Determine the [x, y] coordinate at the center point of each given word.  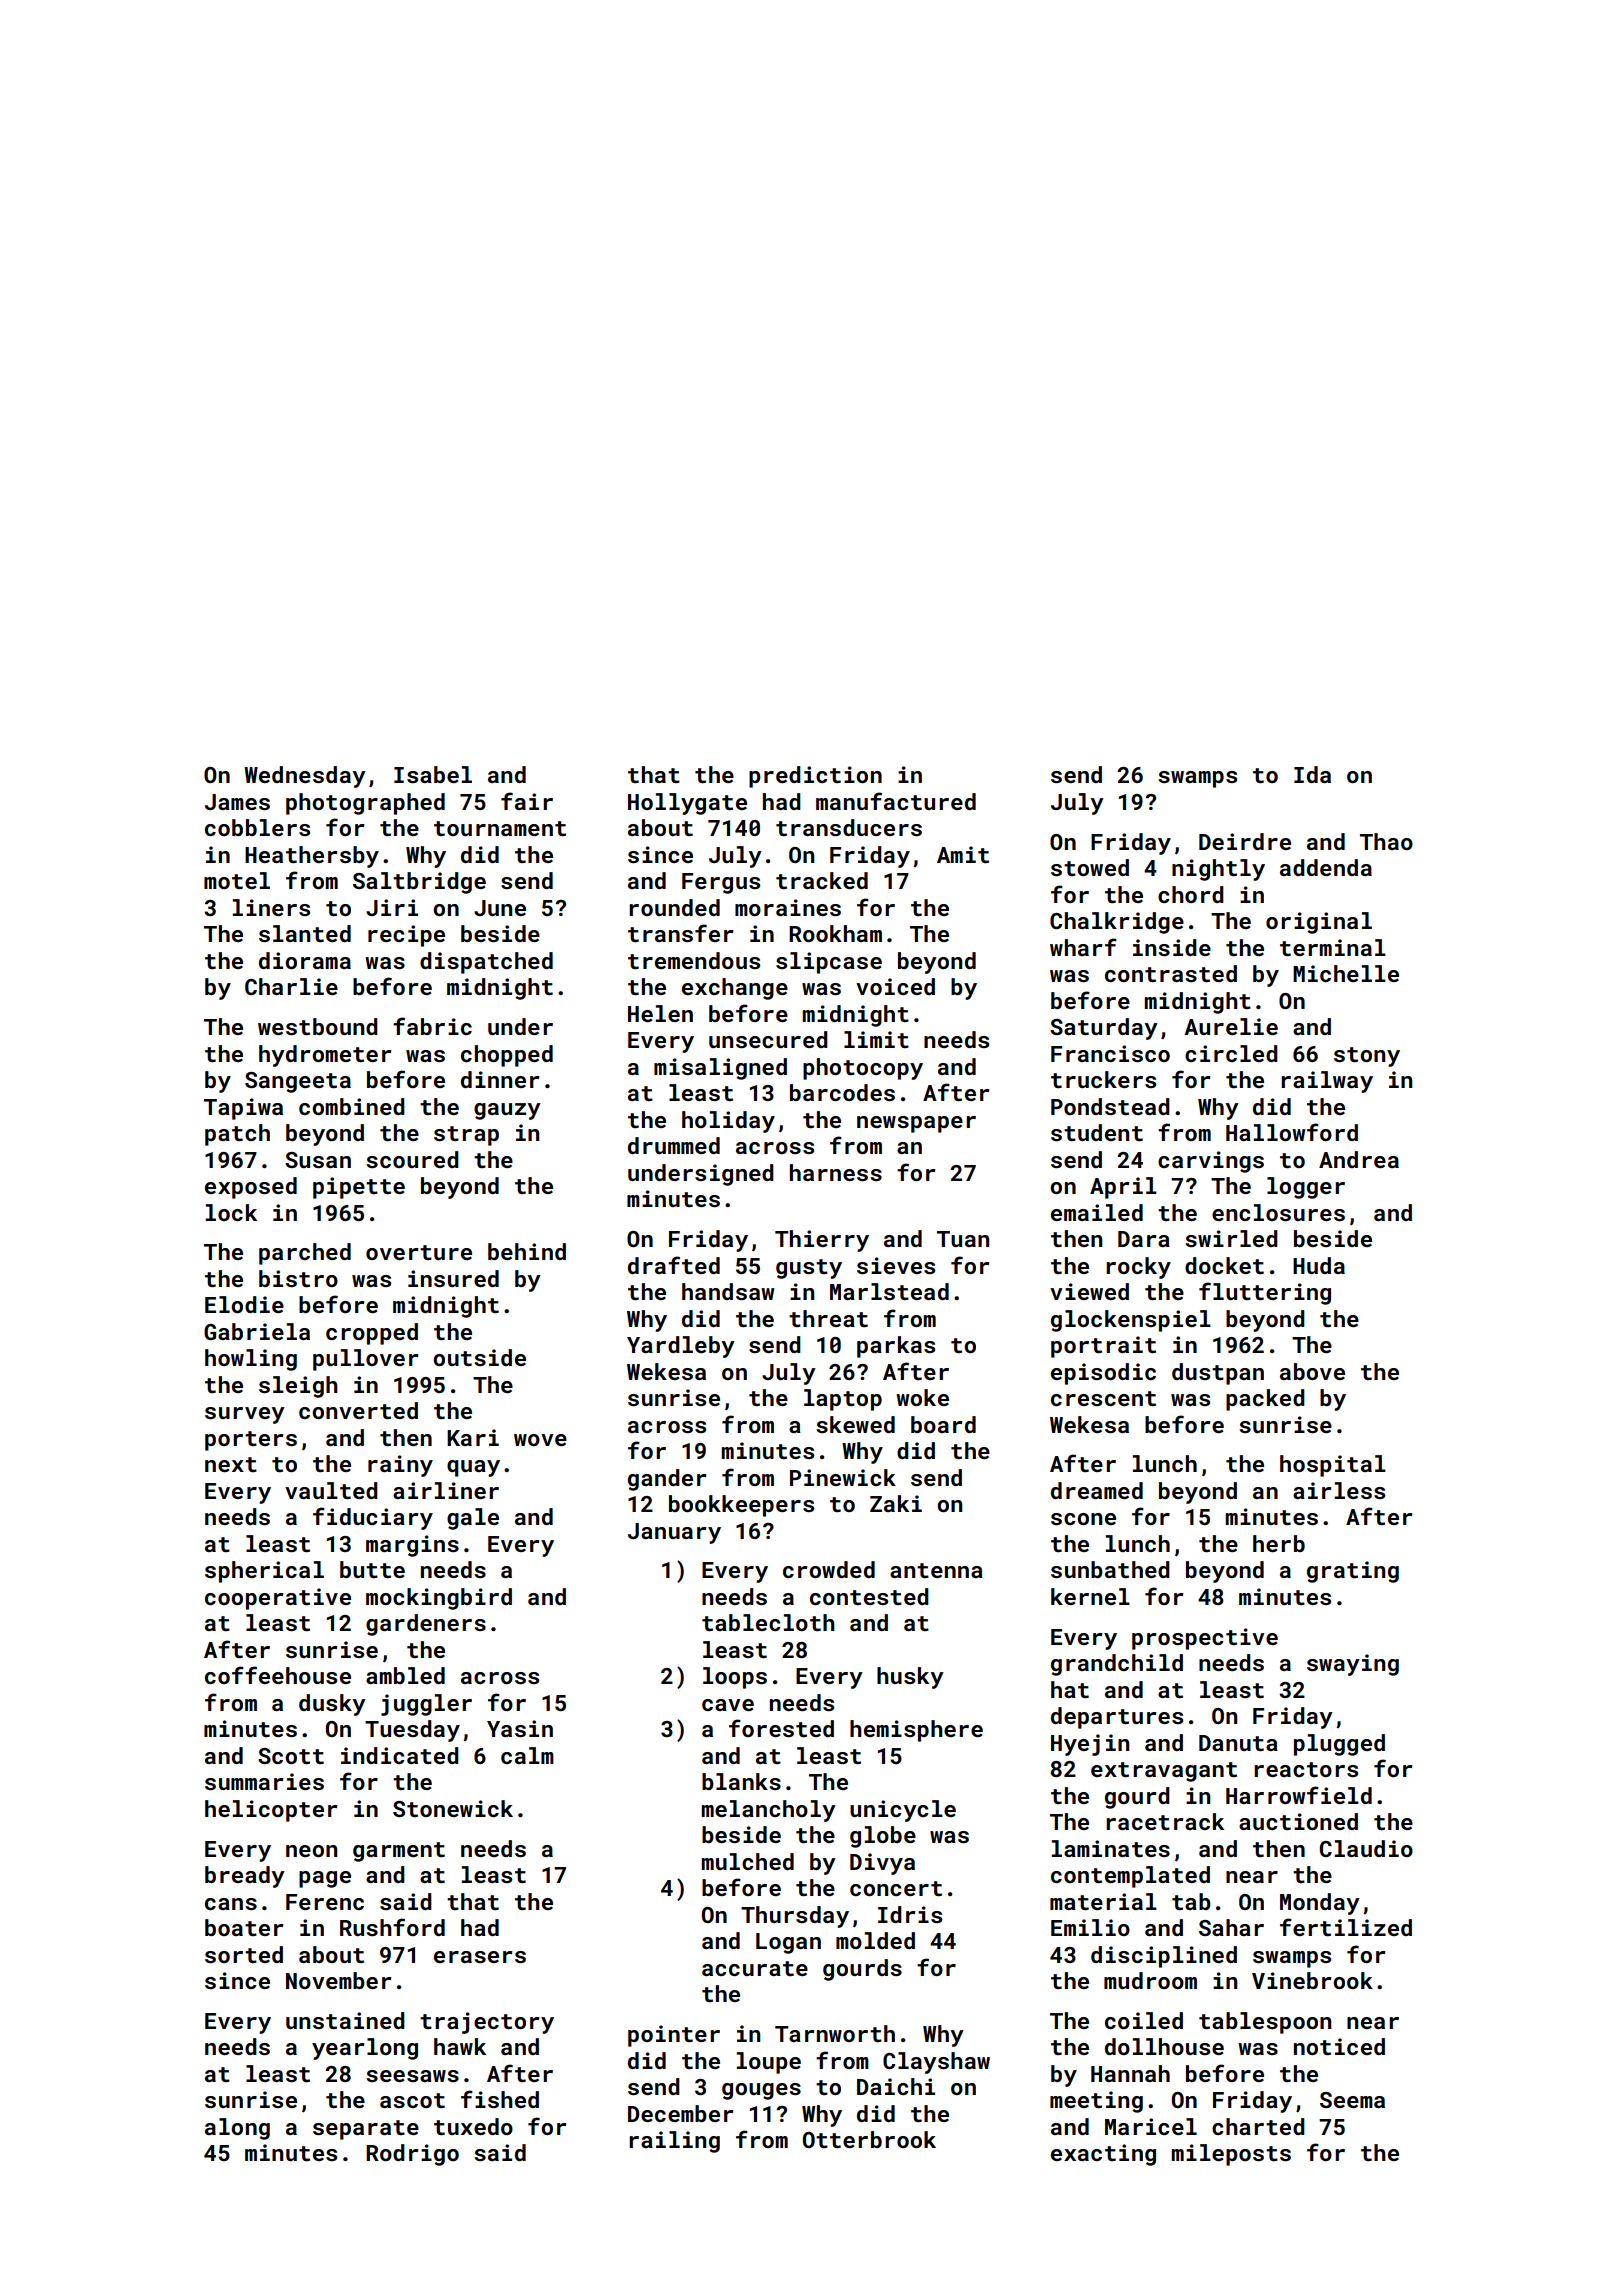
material [1103, 1901]
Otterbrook [869, 2139]
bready [245, 1877]
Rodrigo [412, 2155]
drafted [674, 1265]
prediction [815, 777]
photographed [365, 804]
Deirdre [1245, 841]
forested [781, 1728]
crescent [1103, 1398]
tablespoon [1265, 2023]
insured [453, 1278]
